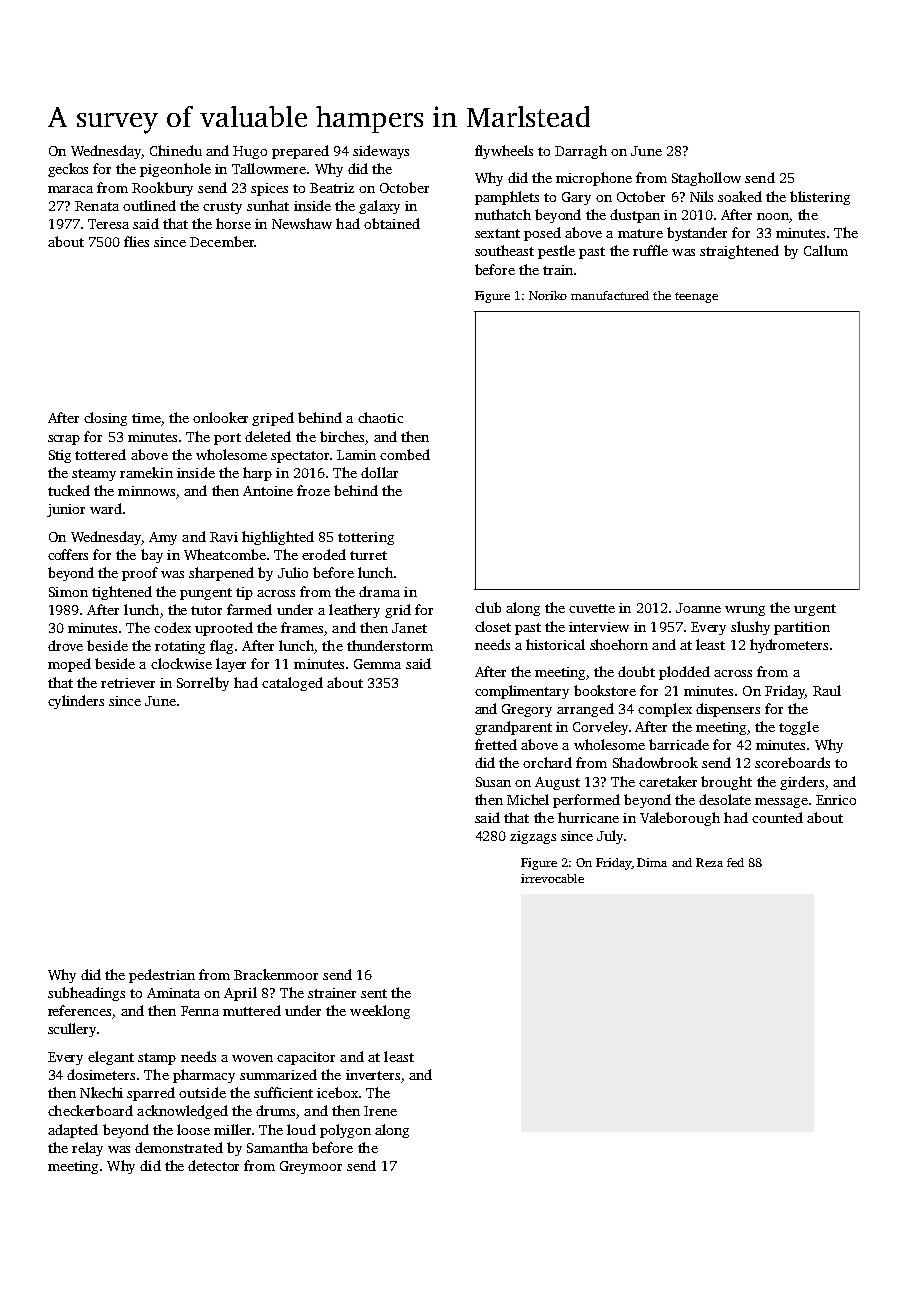 This screenshot has width=908, height=1316. Describe the element at coordinates (311, 1167) in the screenshot. I see `Greymoor` at that location.
